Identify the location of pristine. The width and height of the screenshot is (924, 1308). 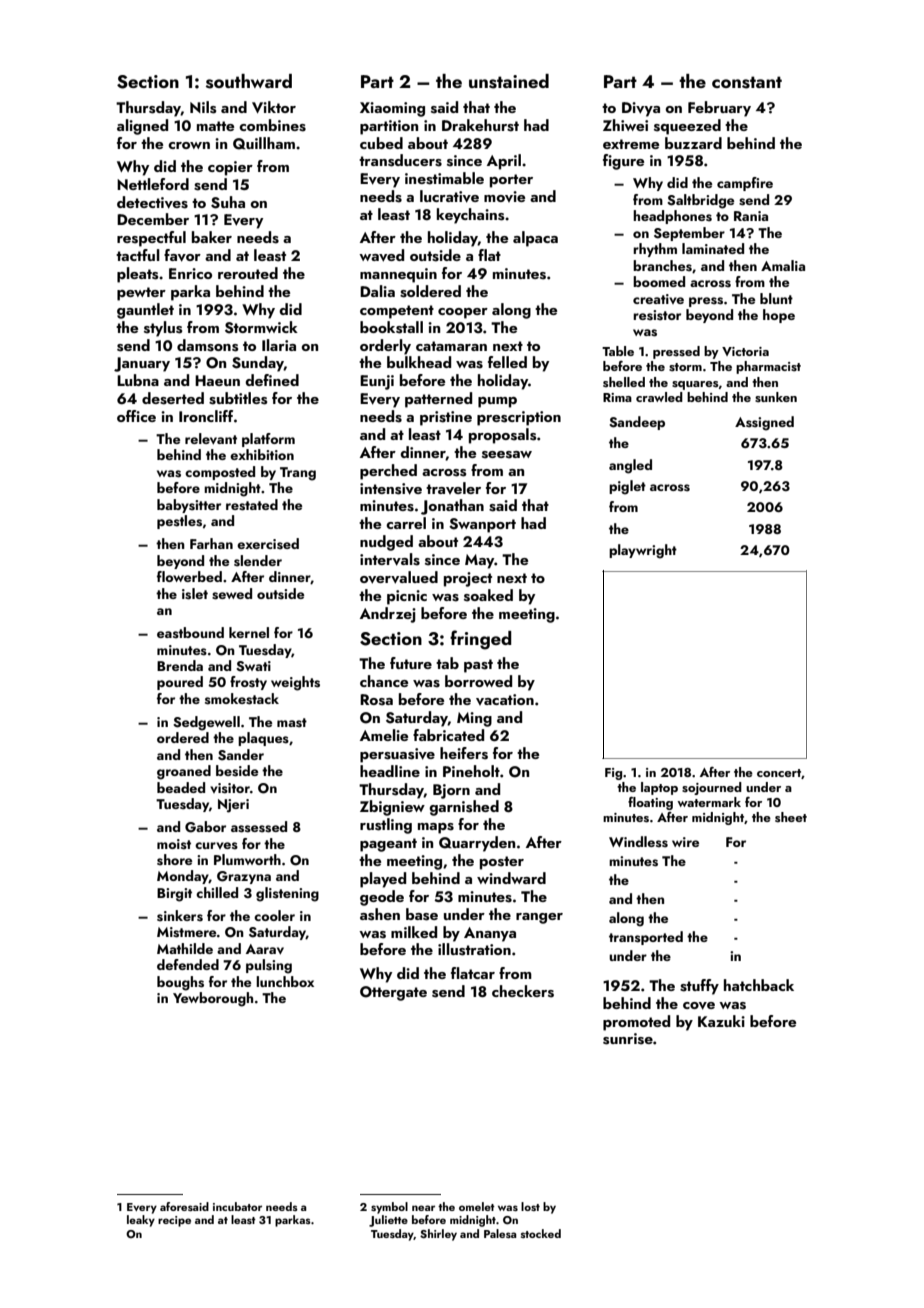
(446, 418).
